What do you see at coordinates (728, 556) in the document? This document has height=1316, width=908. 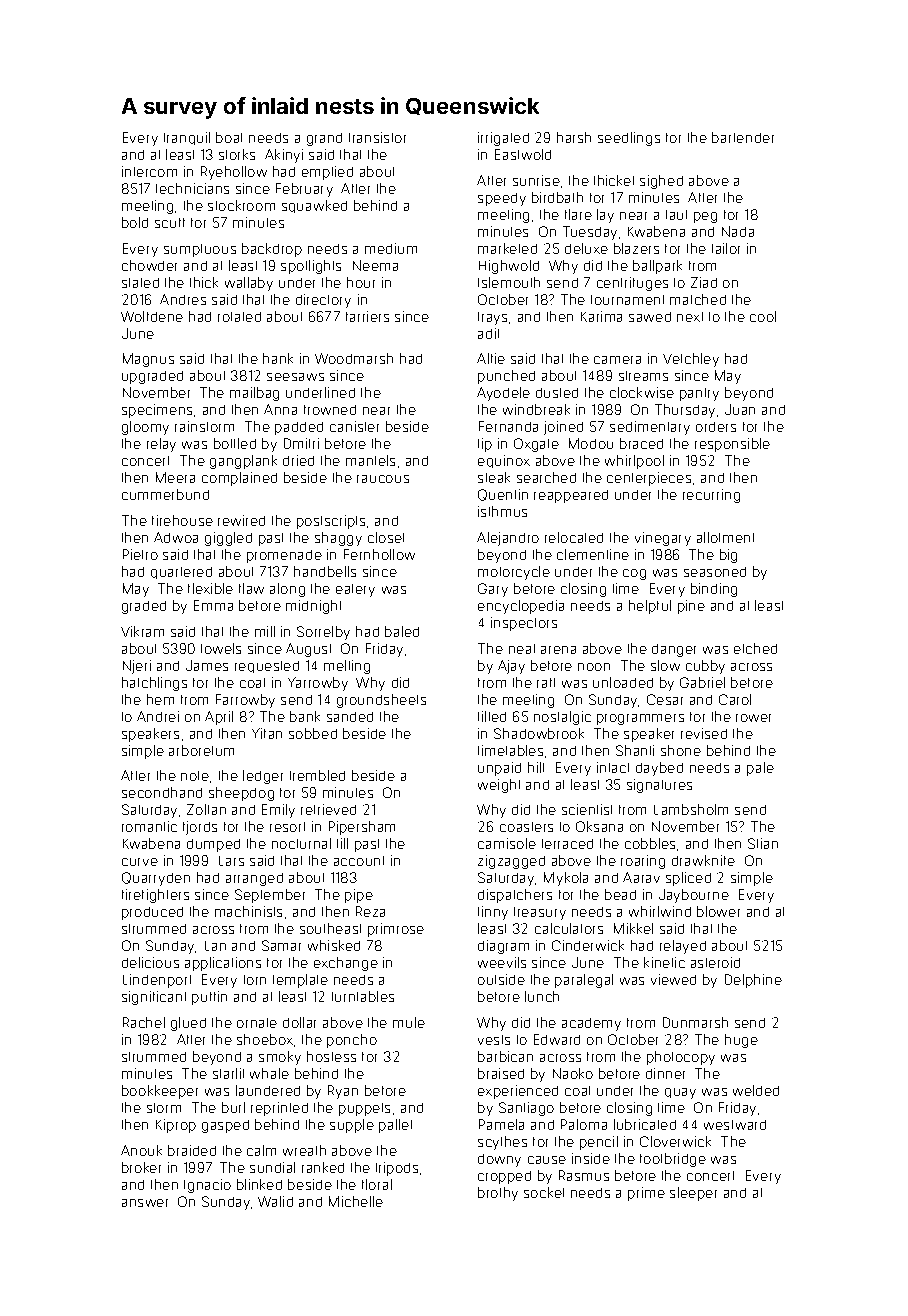 I see `big` at bounding box center [728, 556].
